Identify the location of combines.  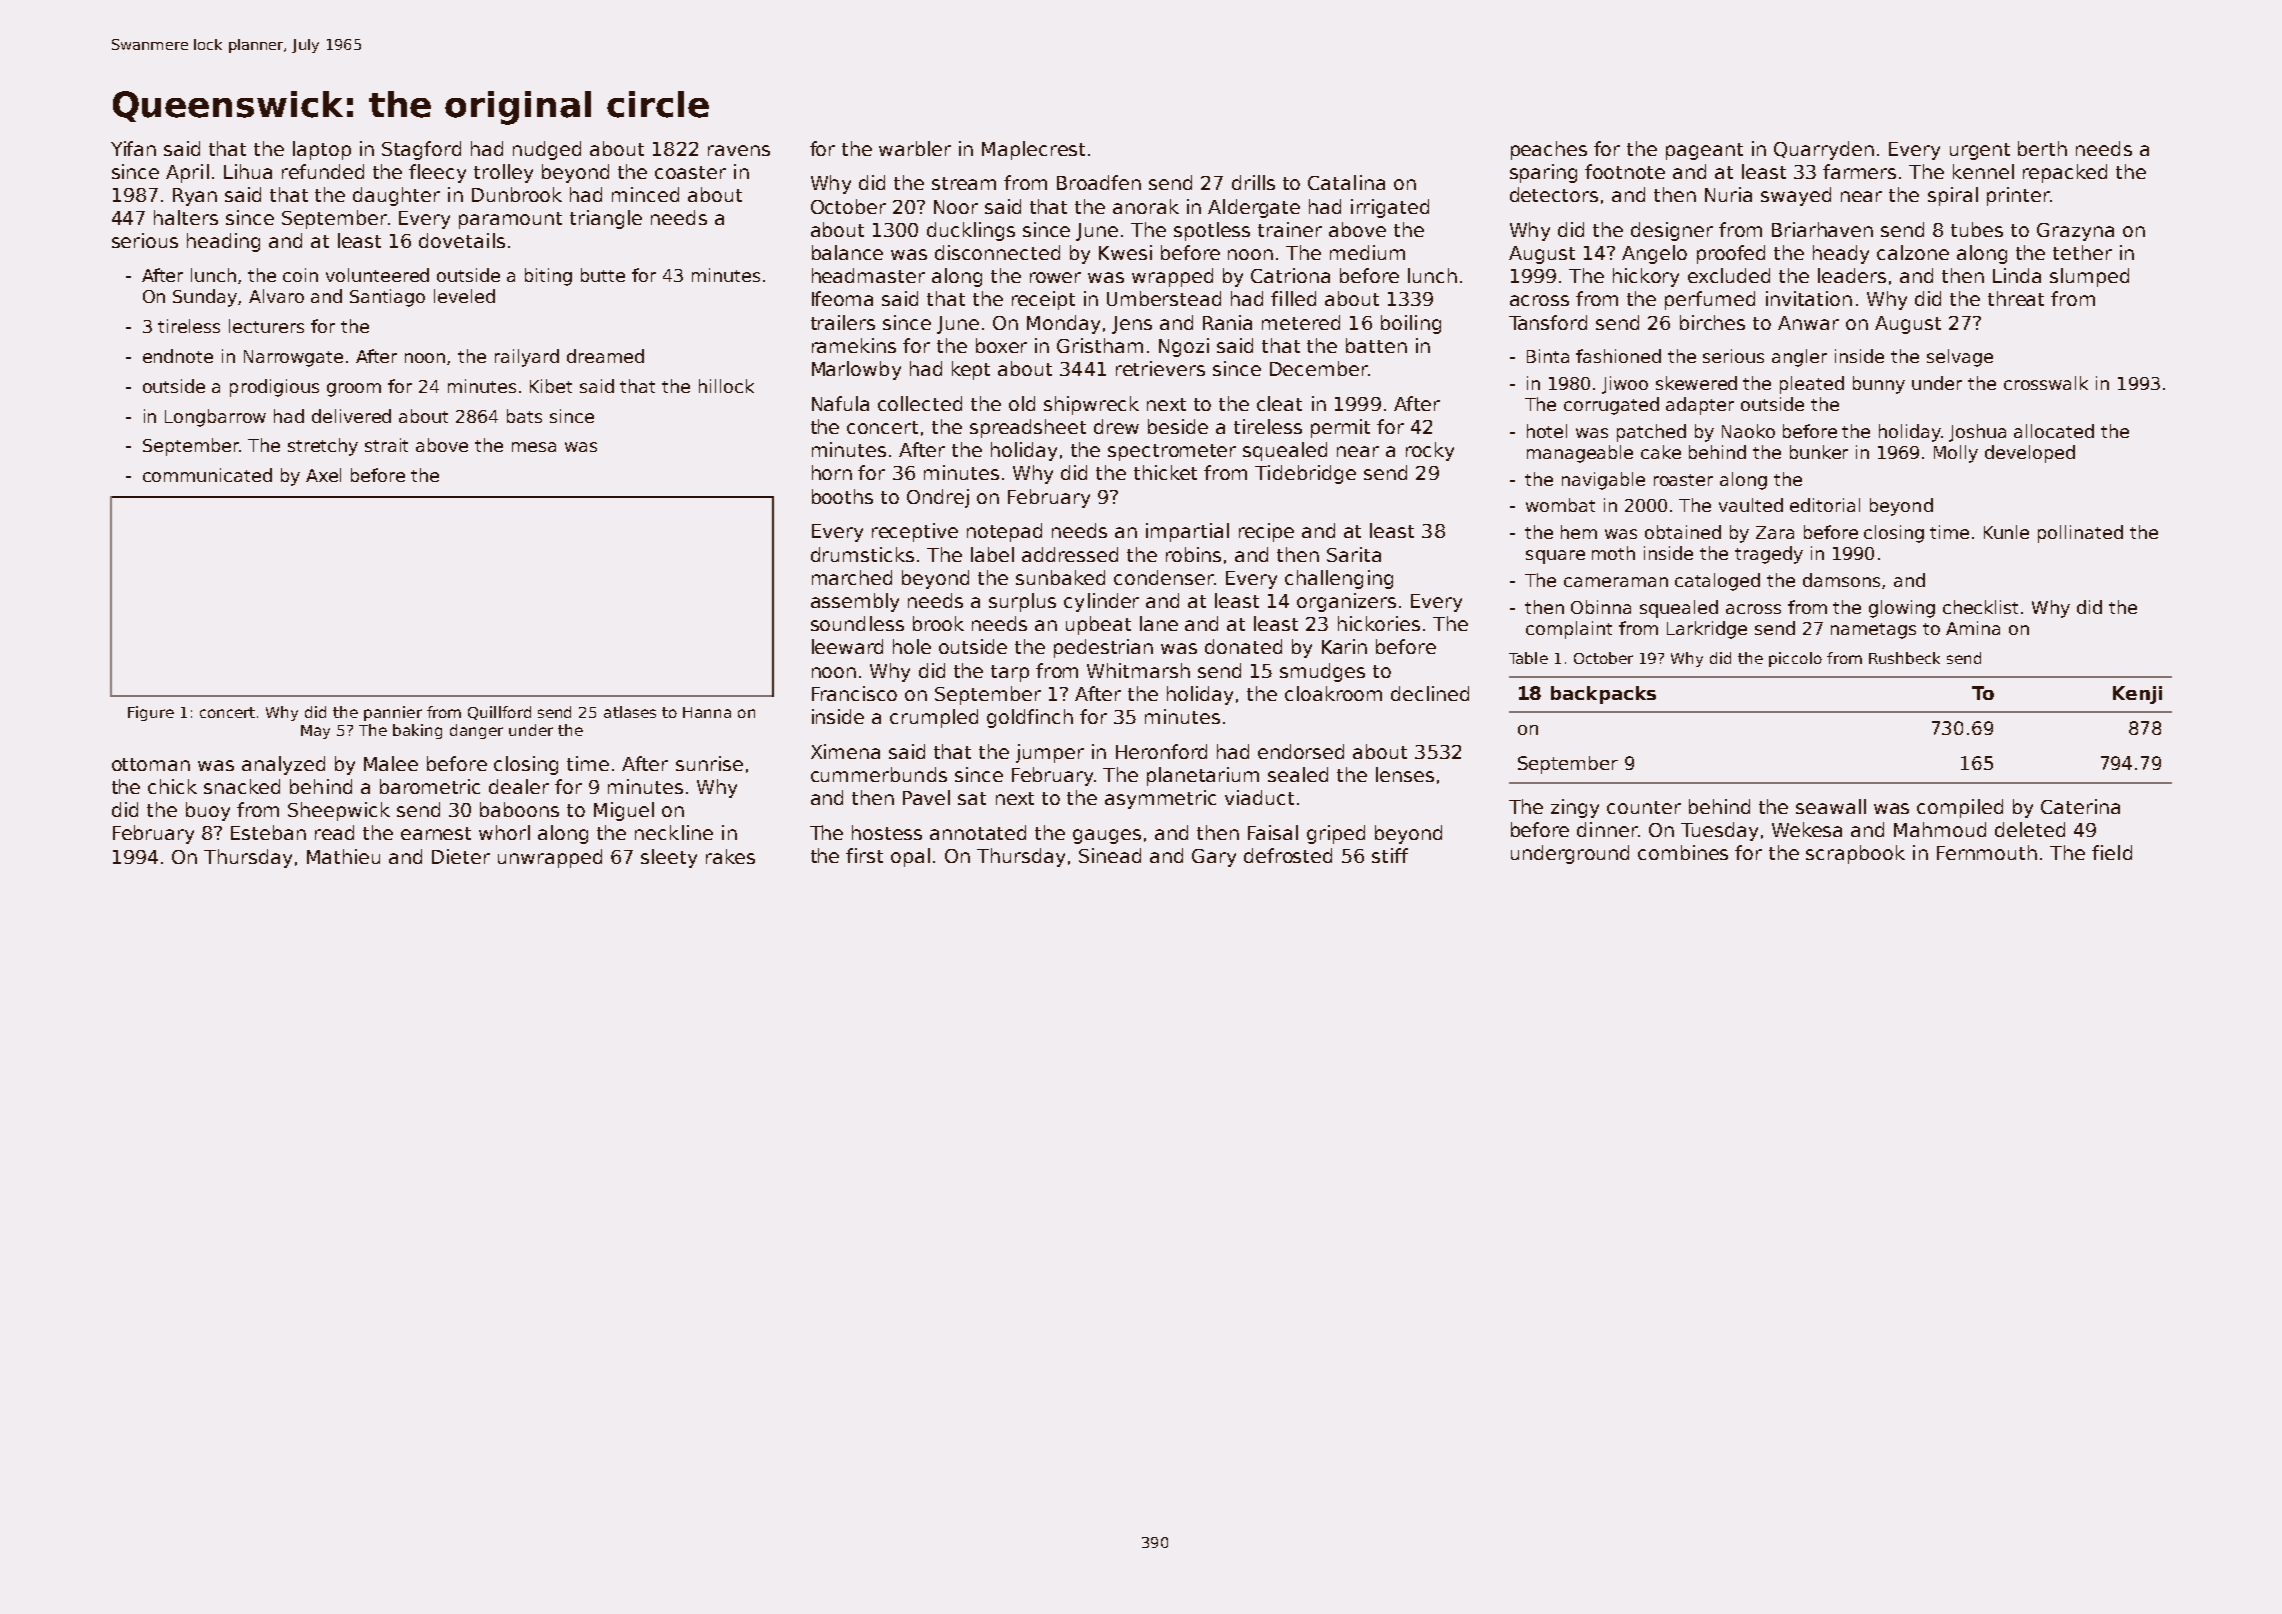
(1683, 852).
